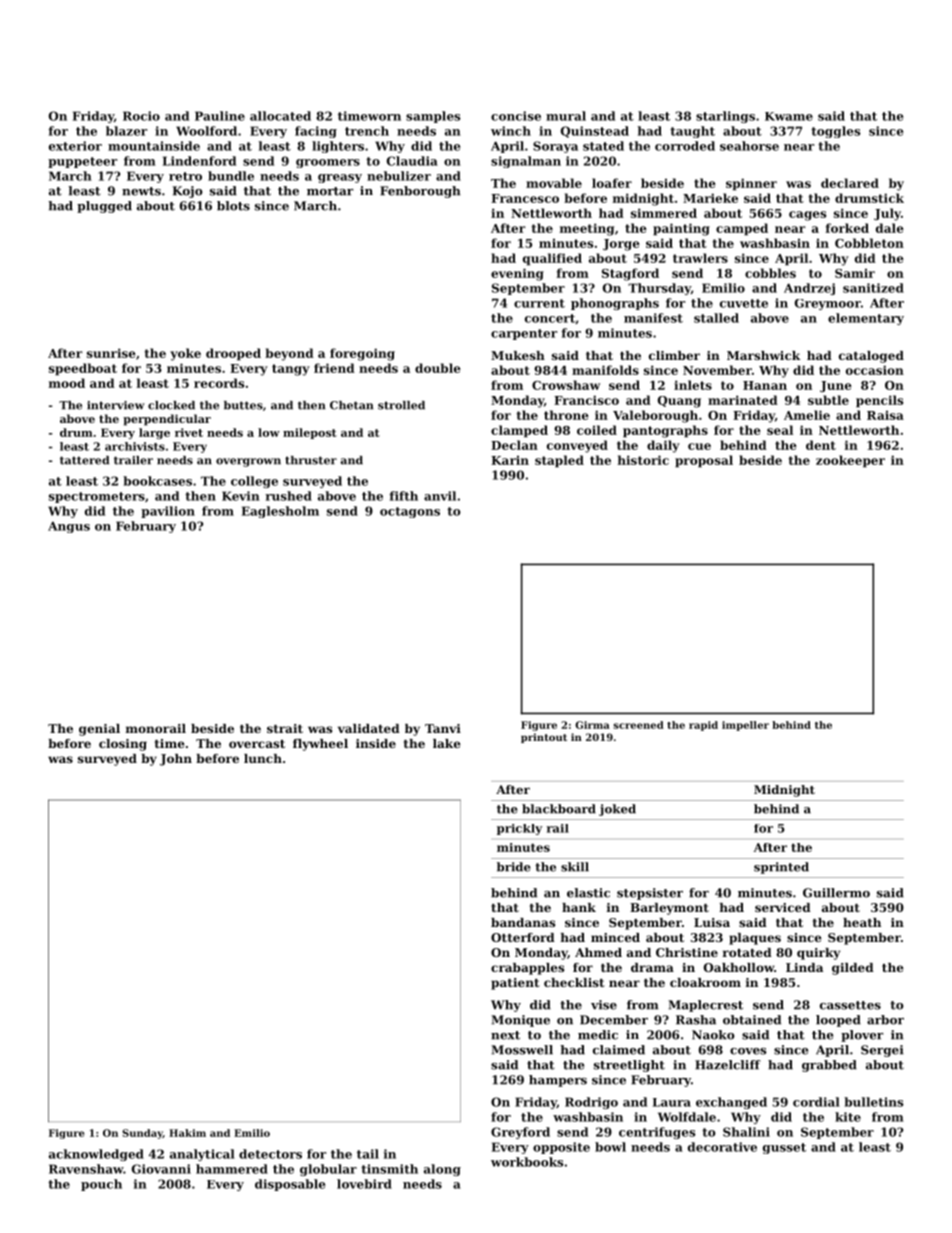 The height and width of the screenshot is (1233, 952). What do you see at coordinates (520, 1021) in the screenshot?
I see `Monique` at bounding box center [520, 1021].
